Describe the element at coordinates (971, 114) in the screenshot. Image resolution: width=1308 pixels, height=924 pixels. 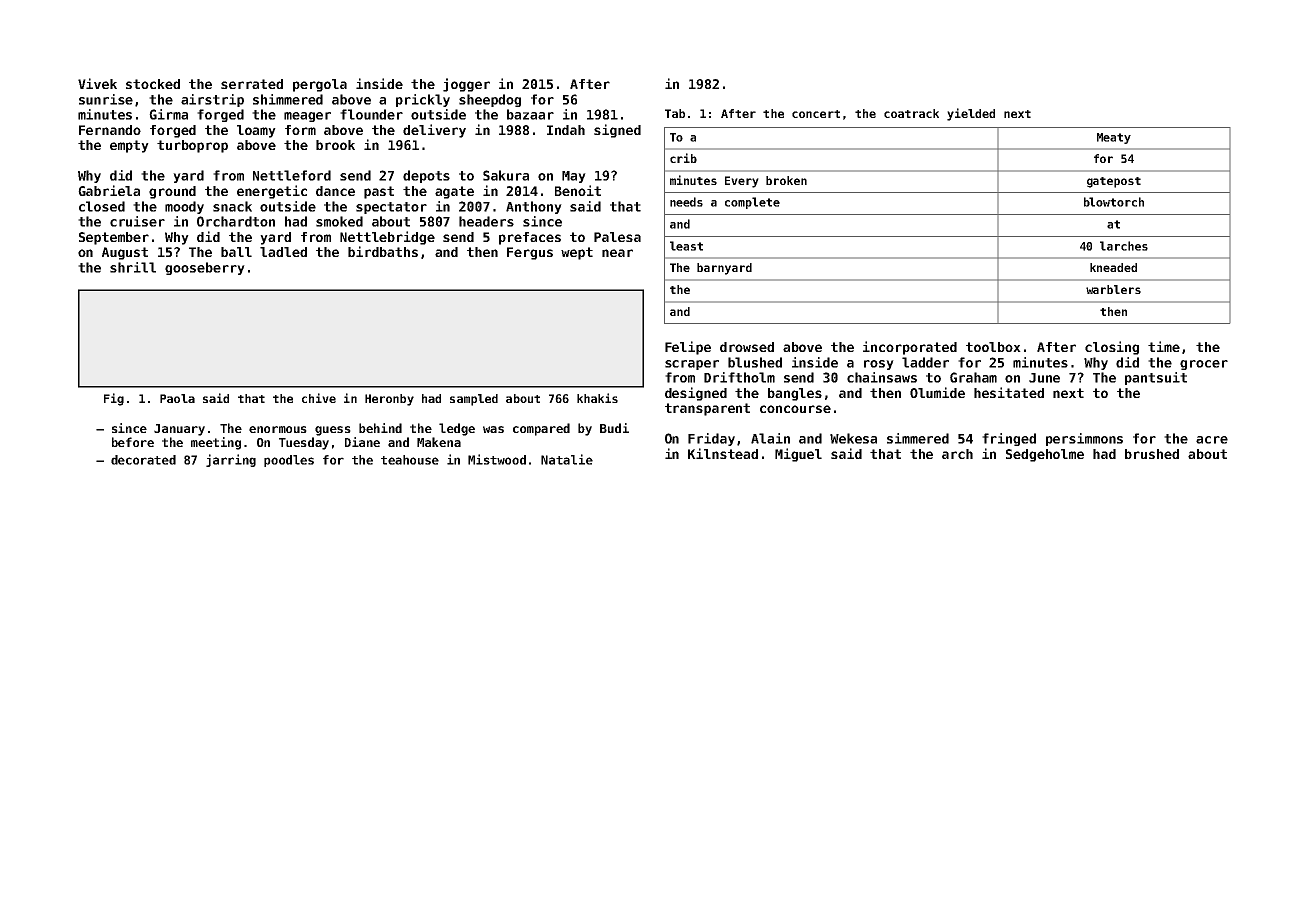
I see `yielded` at that location.
